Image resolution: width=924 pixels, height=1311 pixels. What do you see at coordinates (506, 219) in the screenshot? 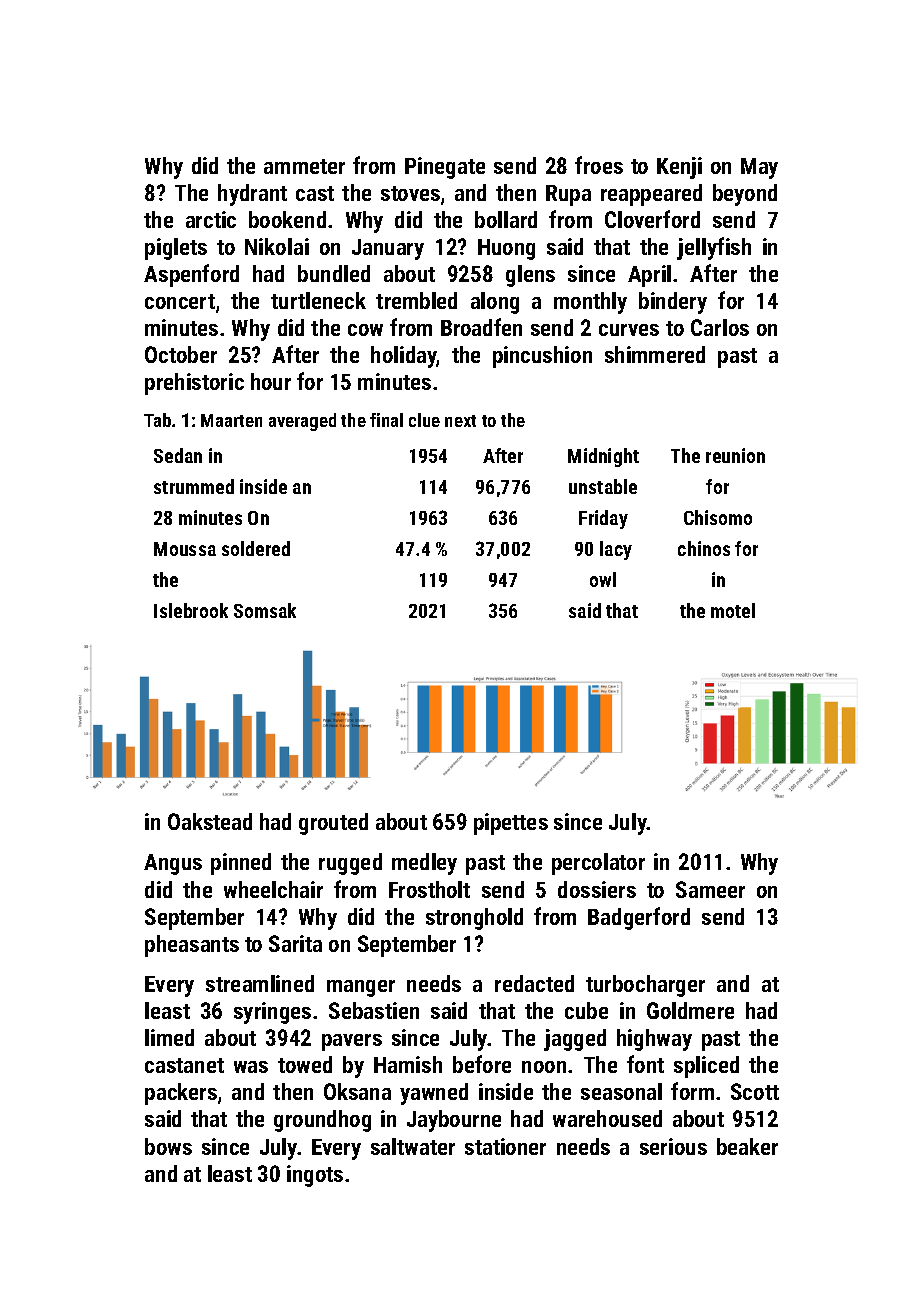
I see `bollard` at bounding box center [506, 219].
